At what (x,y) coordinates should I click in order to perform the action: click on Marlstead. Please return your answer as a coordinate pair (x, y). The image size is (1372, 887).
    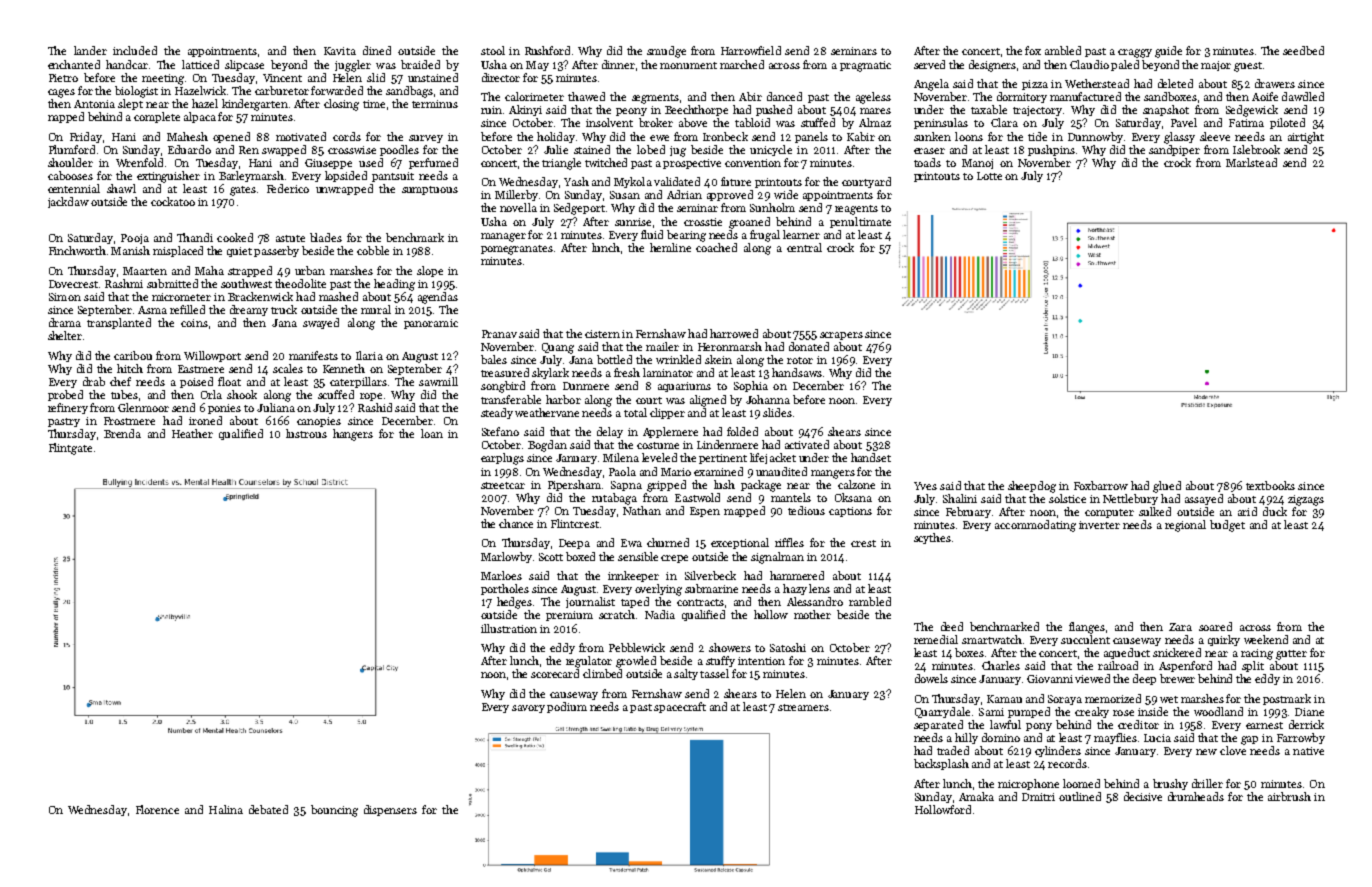
    Looking at the image, I should click on (1251, 162).
